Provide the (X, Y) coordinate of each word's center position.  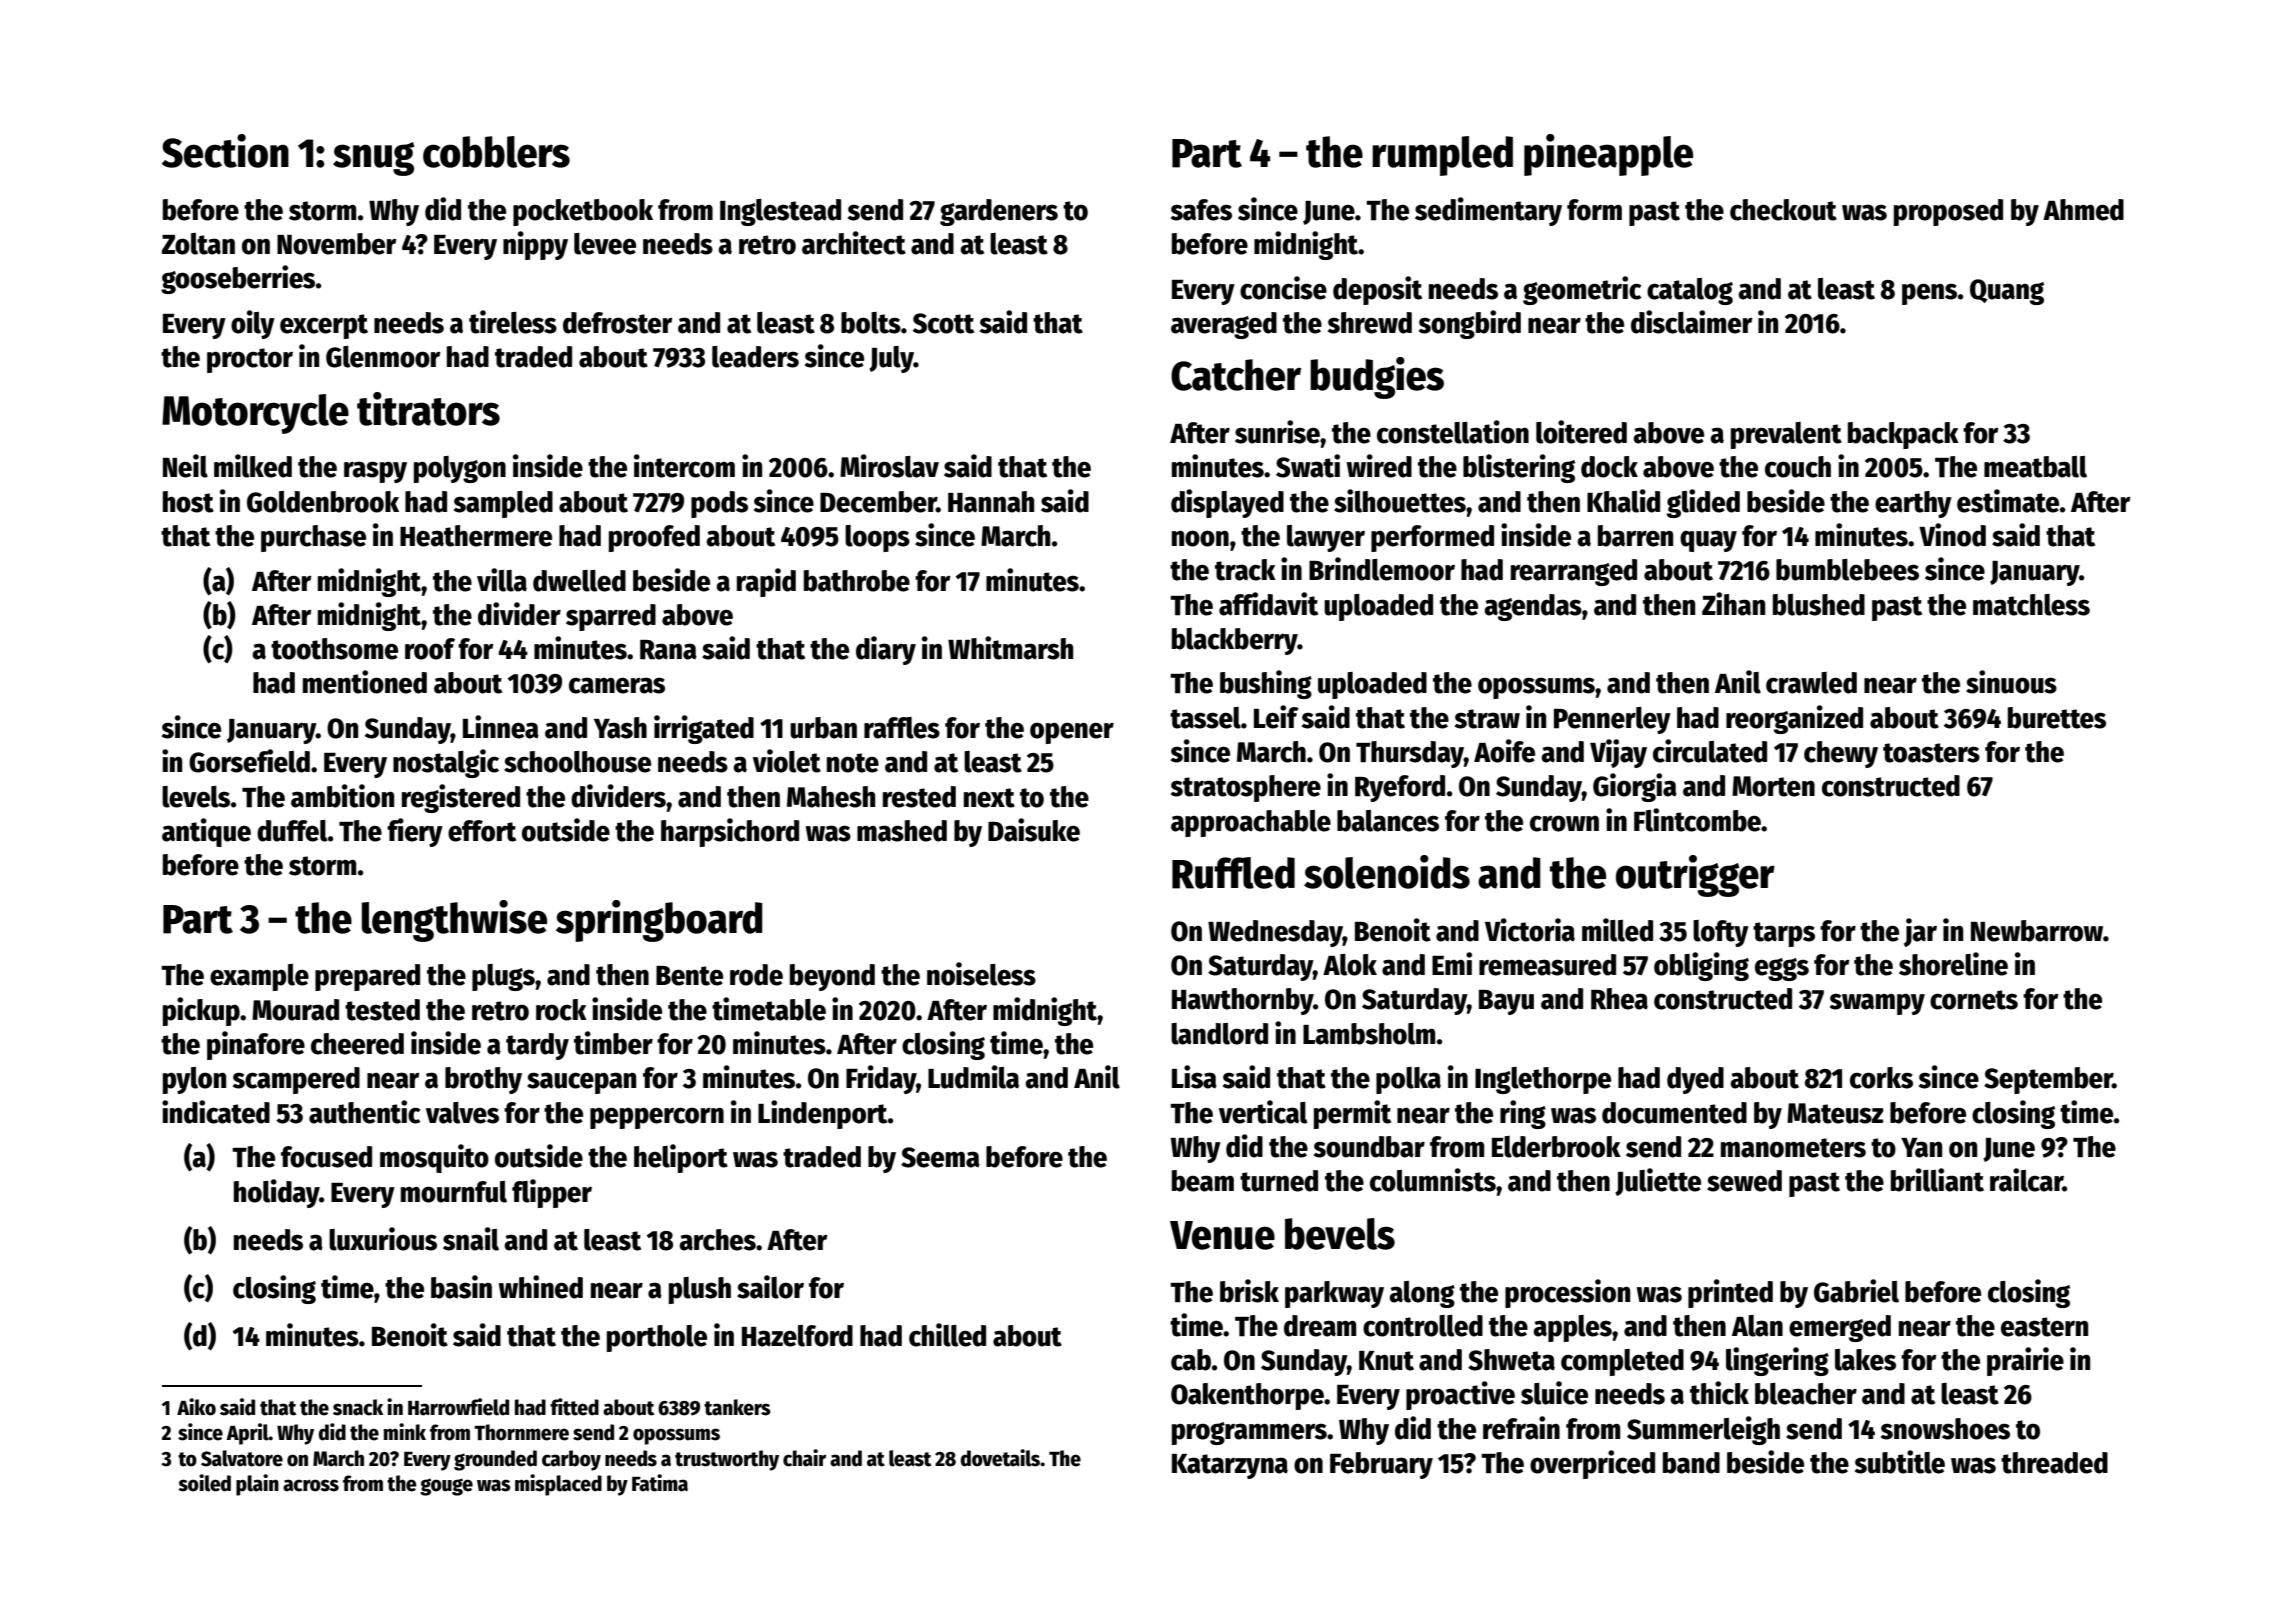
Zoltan (198, 244)
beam (1203, 1181)
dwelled (579, 581)
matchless (2031, 605)
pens (1929, 294)
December (878, 502)
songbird (1470, 324)
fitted (574, 1407)
